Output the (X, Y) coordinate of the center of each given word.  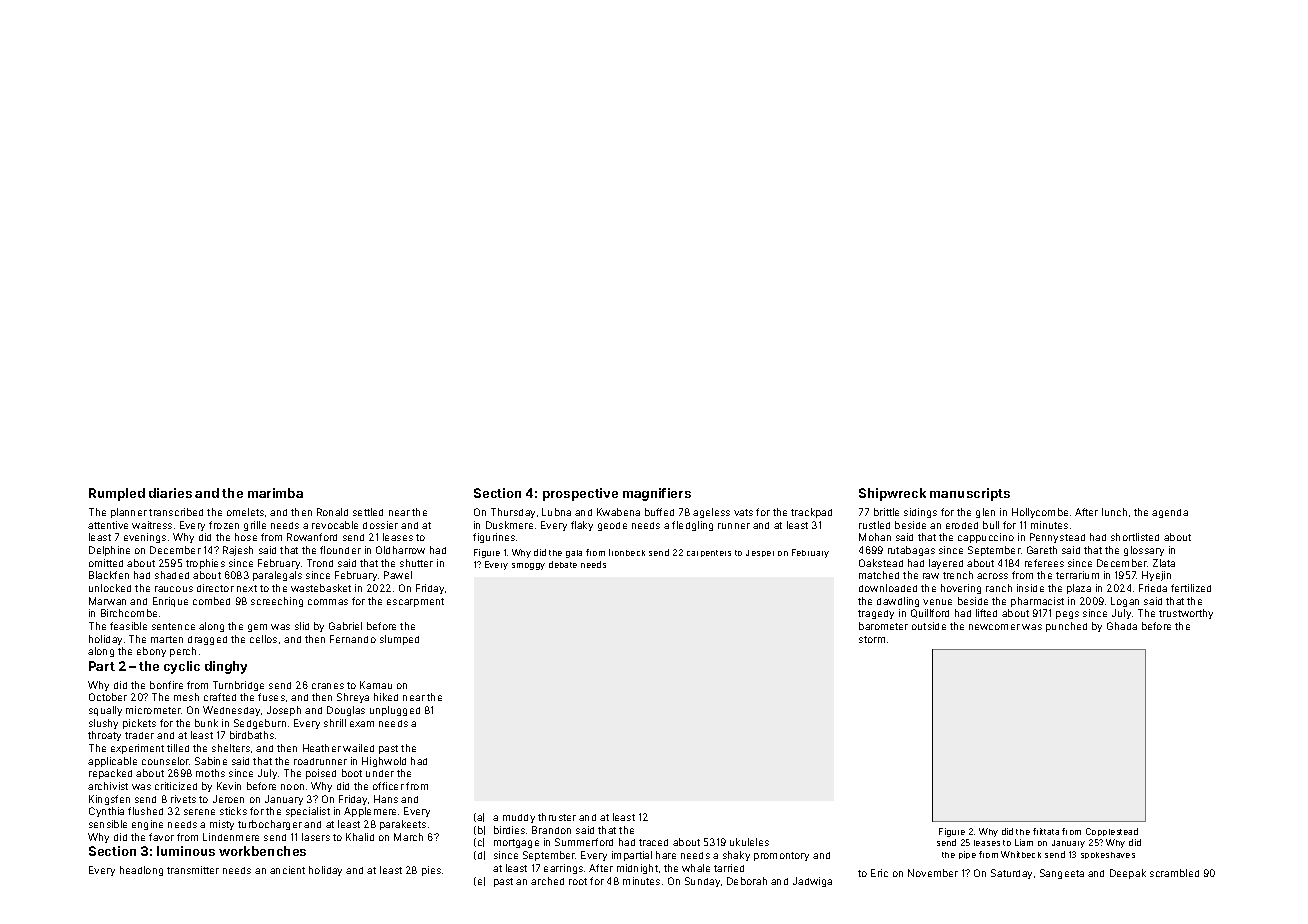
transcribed (176, 512)
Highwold (384, 762)
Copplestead (1112, 832)
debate (563, 564)
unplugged (395, 711)
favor (161, 837)
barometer (883, 626)
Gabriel (345, 626)
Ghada (1122, 626)
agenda (1170, 513)
